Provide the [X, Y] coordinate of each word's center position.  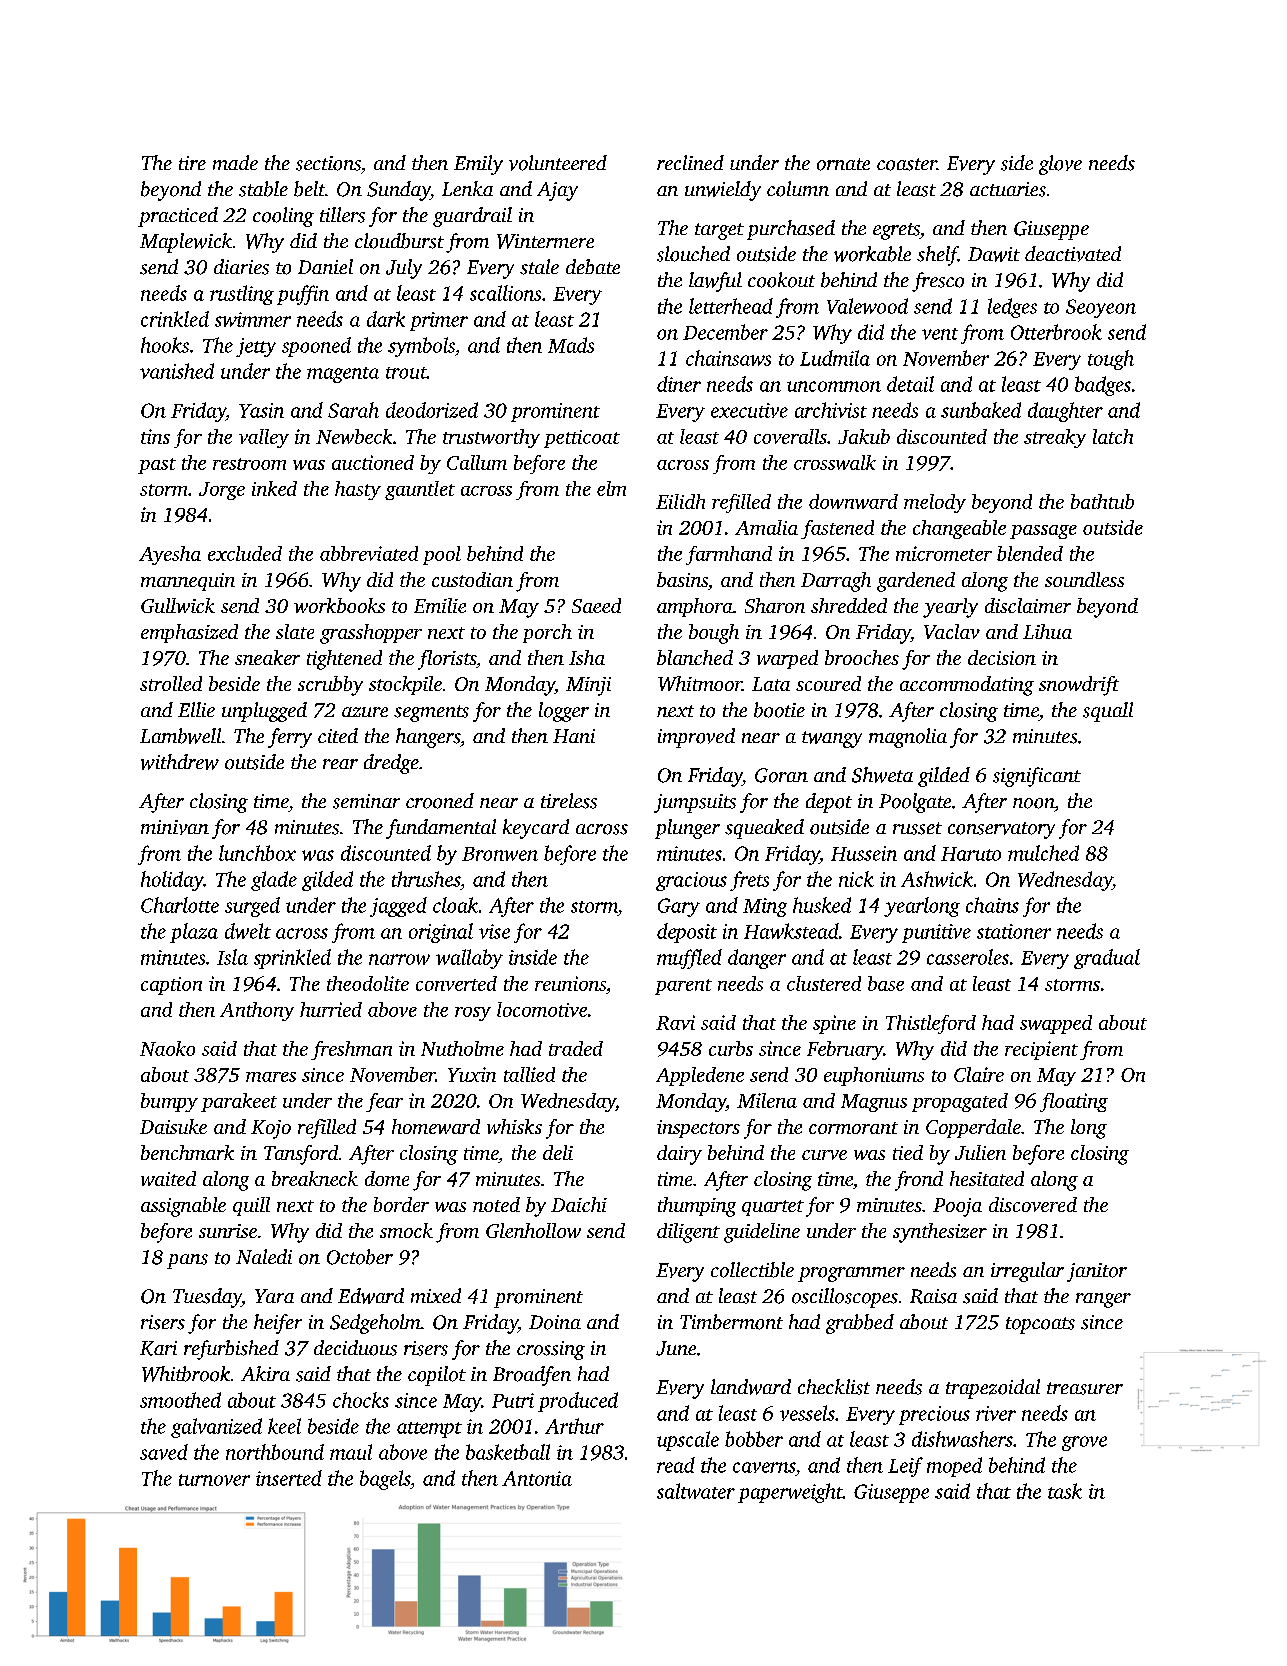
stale [539, 267]
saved [164, 1452]
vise [494, 931]
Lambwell [180, 736]
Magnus [874, 1103]
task [1065, 1491]
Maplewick [186, 243]
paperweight [790, 1493]
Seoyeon [1101, 308]
